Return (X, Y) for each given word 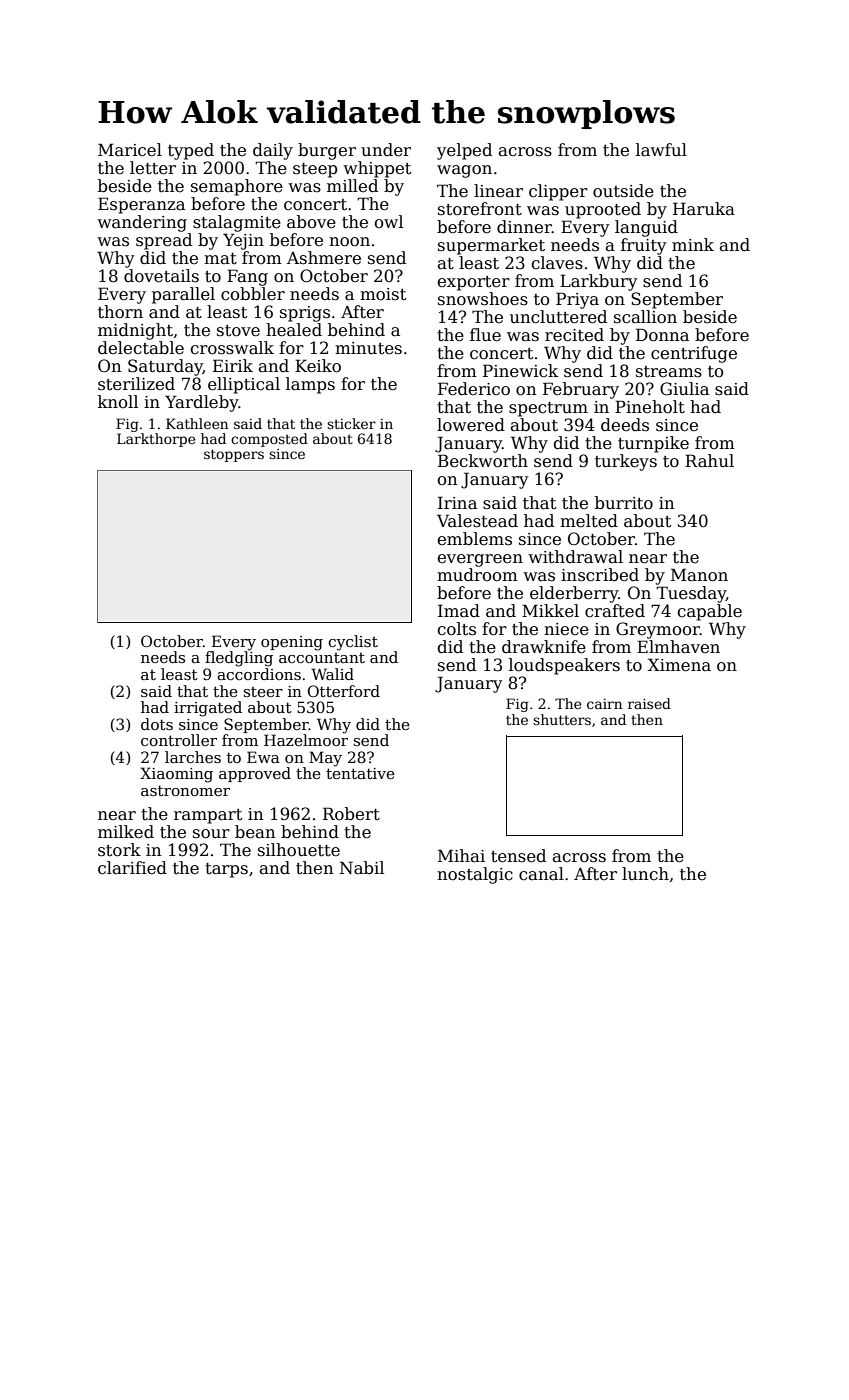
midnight (135, 331)
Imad (459, 611)
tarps (226, 870)
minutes (368, 348)
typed (191, 151)
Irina (457, 503)
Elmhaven (678, 647)
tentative (360, 773)
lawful (661, 150)
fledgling (239, 659)
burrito (624, 503)
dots (157, 724)
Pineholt (650, 407)
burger (327, 151)
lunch (645, 873)
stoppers (234, 455)
